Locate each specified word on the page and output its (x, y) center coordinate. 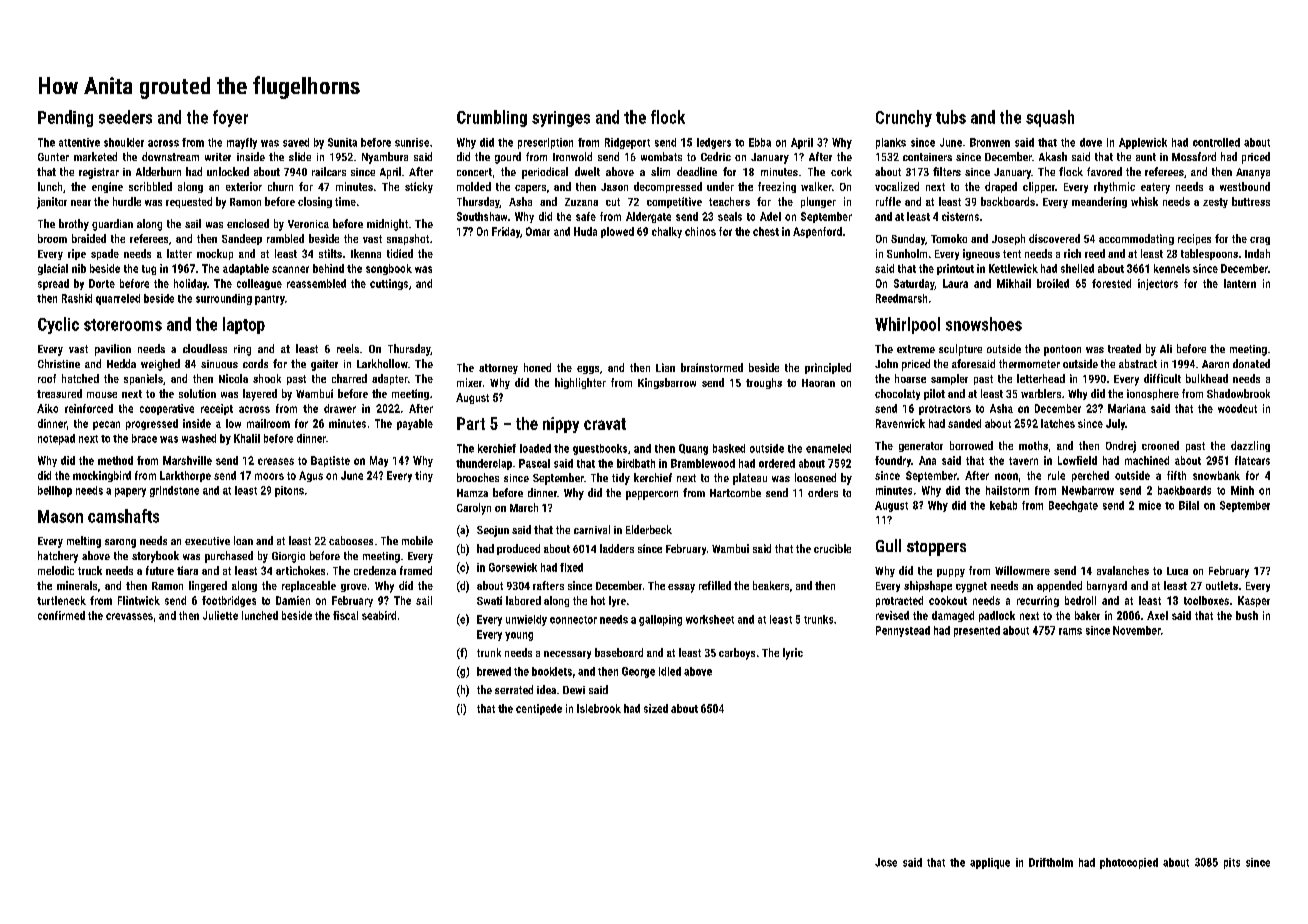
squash (1050, 118)
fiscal (345, 615)
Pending (65, 118)
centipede (539, 709)
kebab (1003, 505)
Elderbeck (649, 529)
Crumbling (492, 118)
